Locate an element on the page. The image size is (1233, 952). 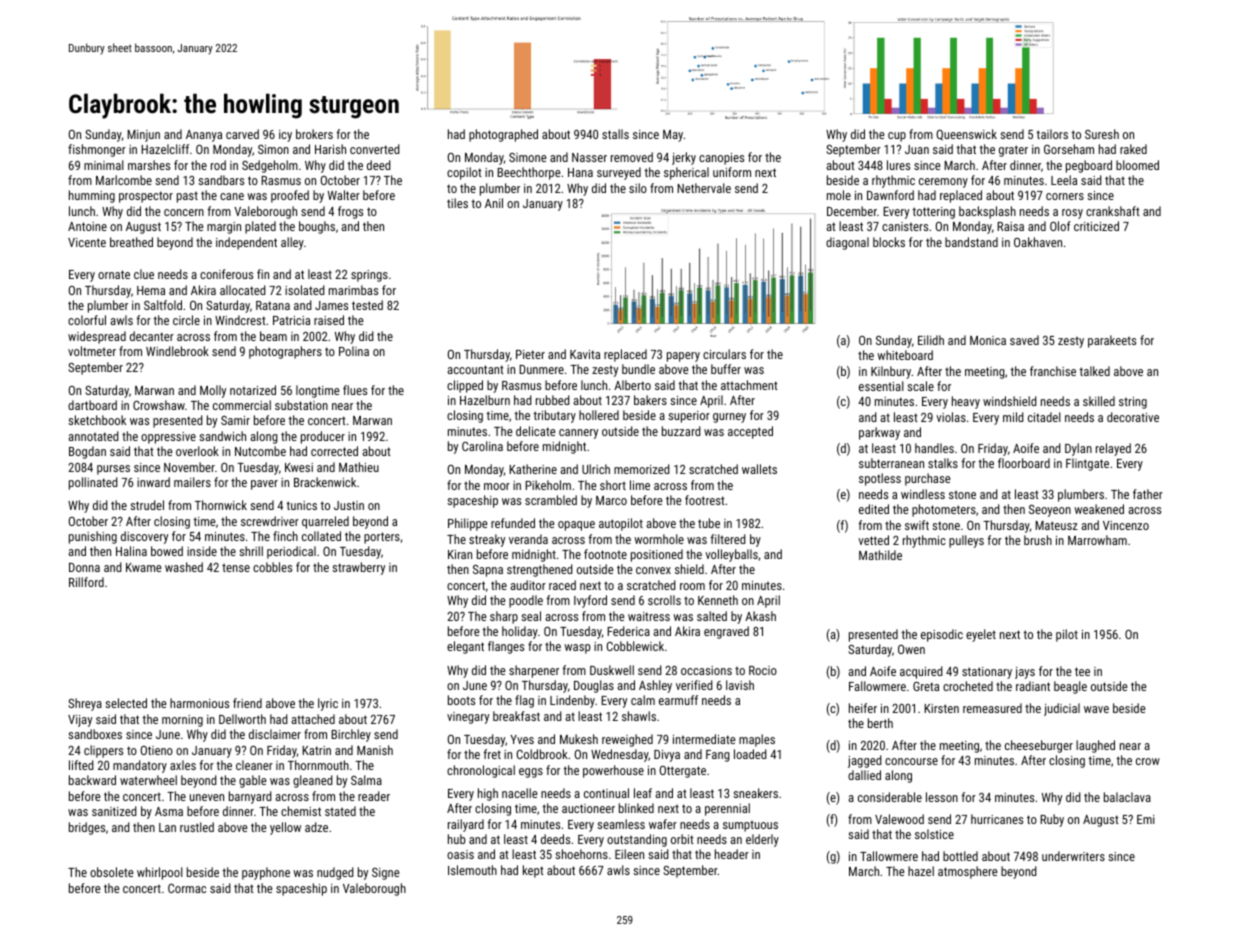
nudged is located at coordinates (335, 873).
